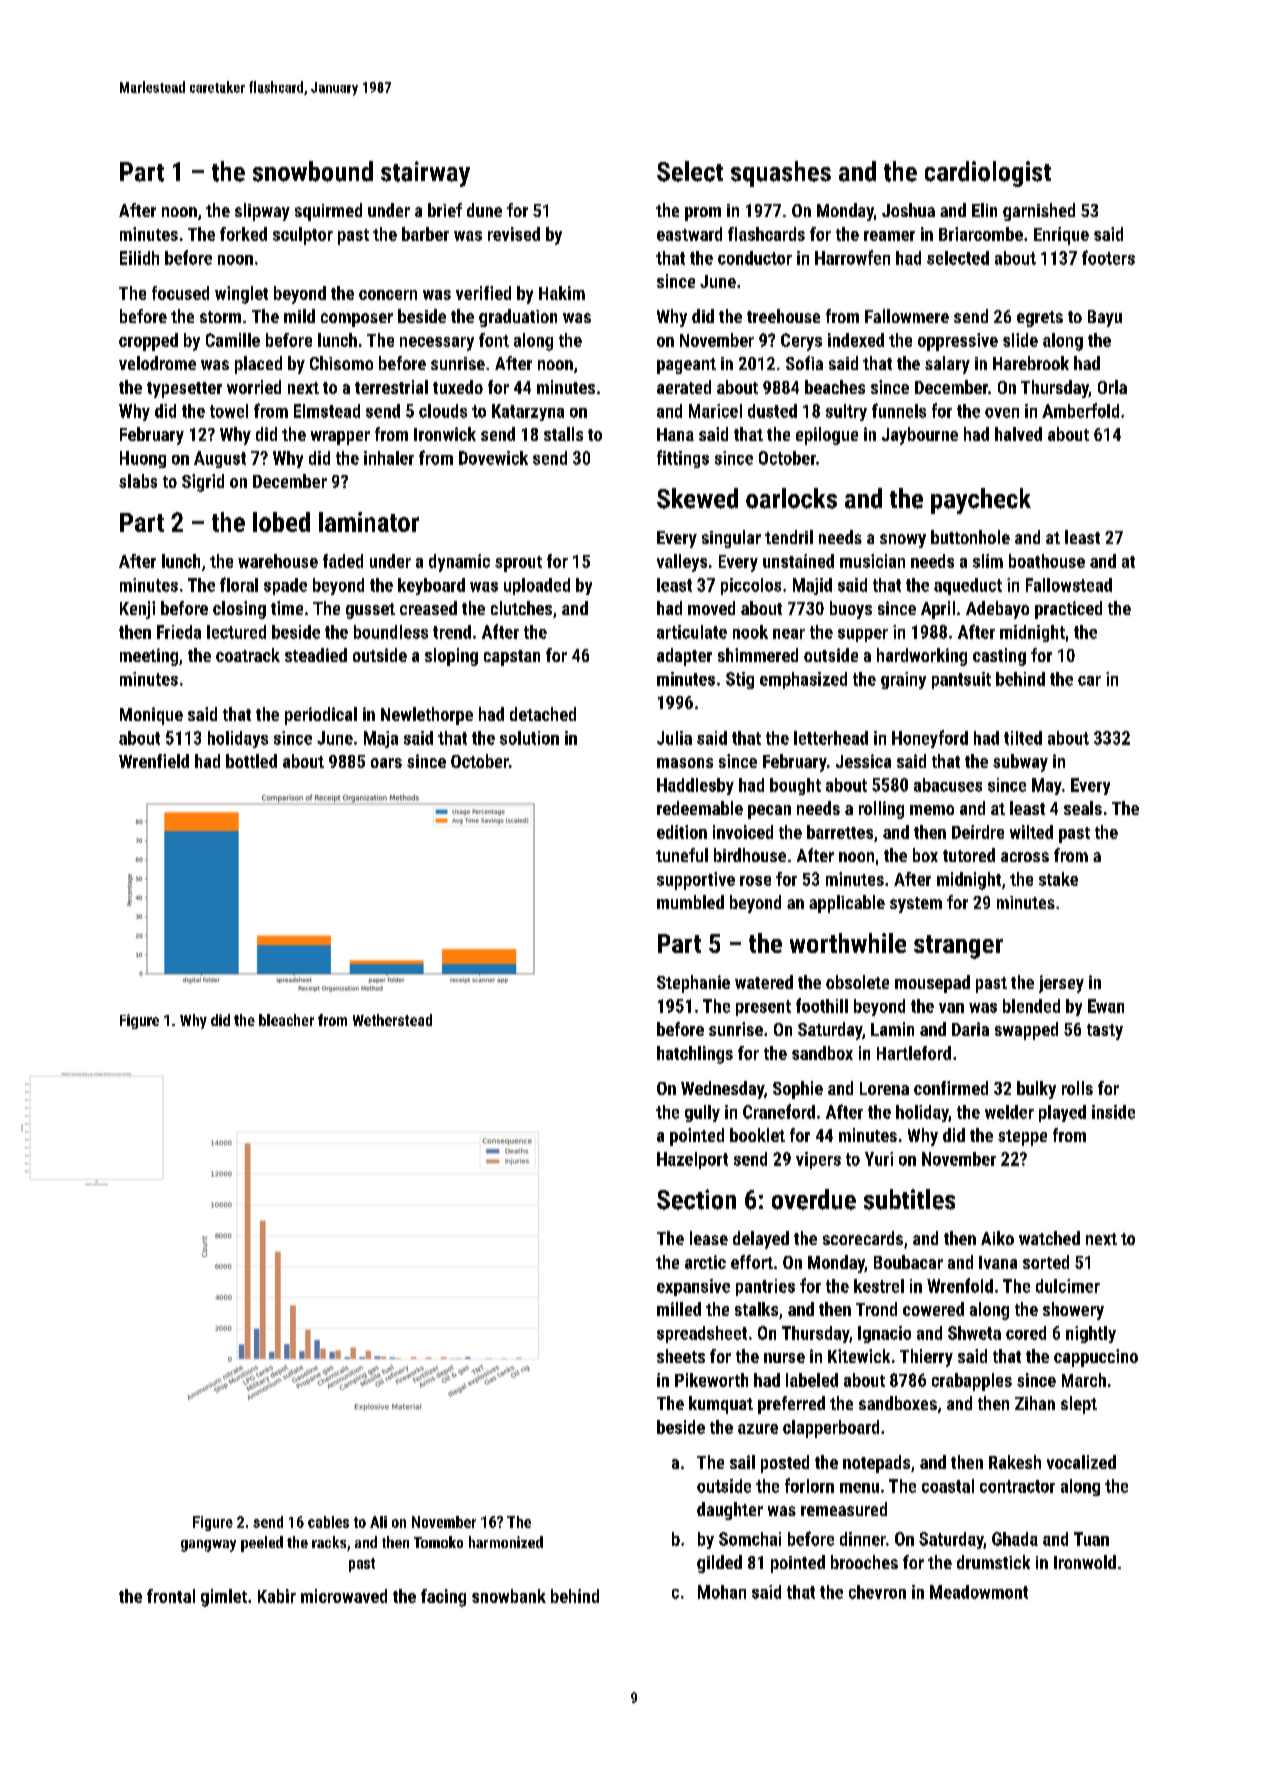 This screenshot has height=1784, width=1261. What do you see at coordinates (979, 1592) in the screenshot?
I see `Meadowmont` at bounding box center [979, 1592].
